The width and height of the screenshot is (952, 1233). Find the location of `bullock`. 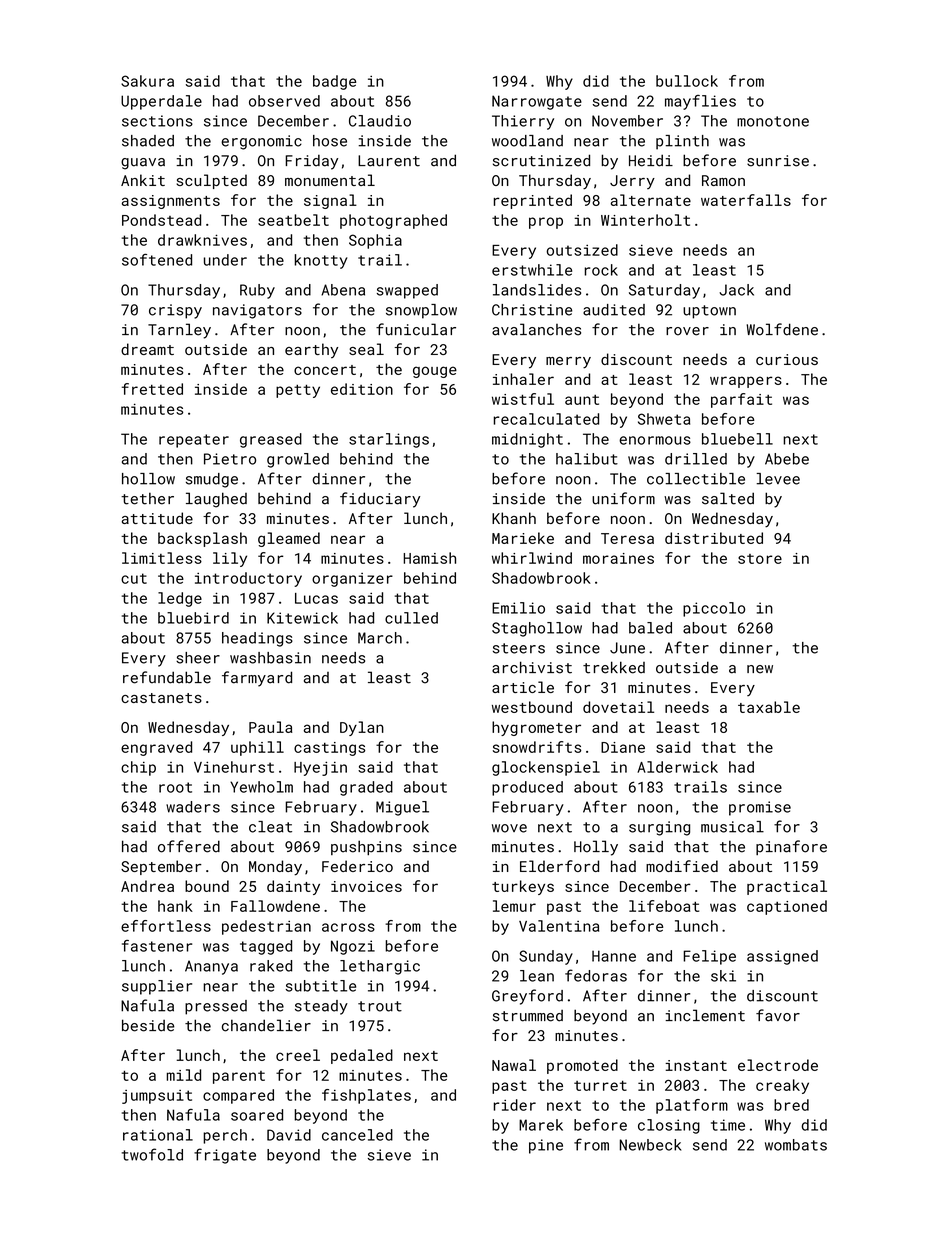

bullock is located at coordinates (687, 81).
